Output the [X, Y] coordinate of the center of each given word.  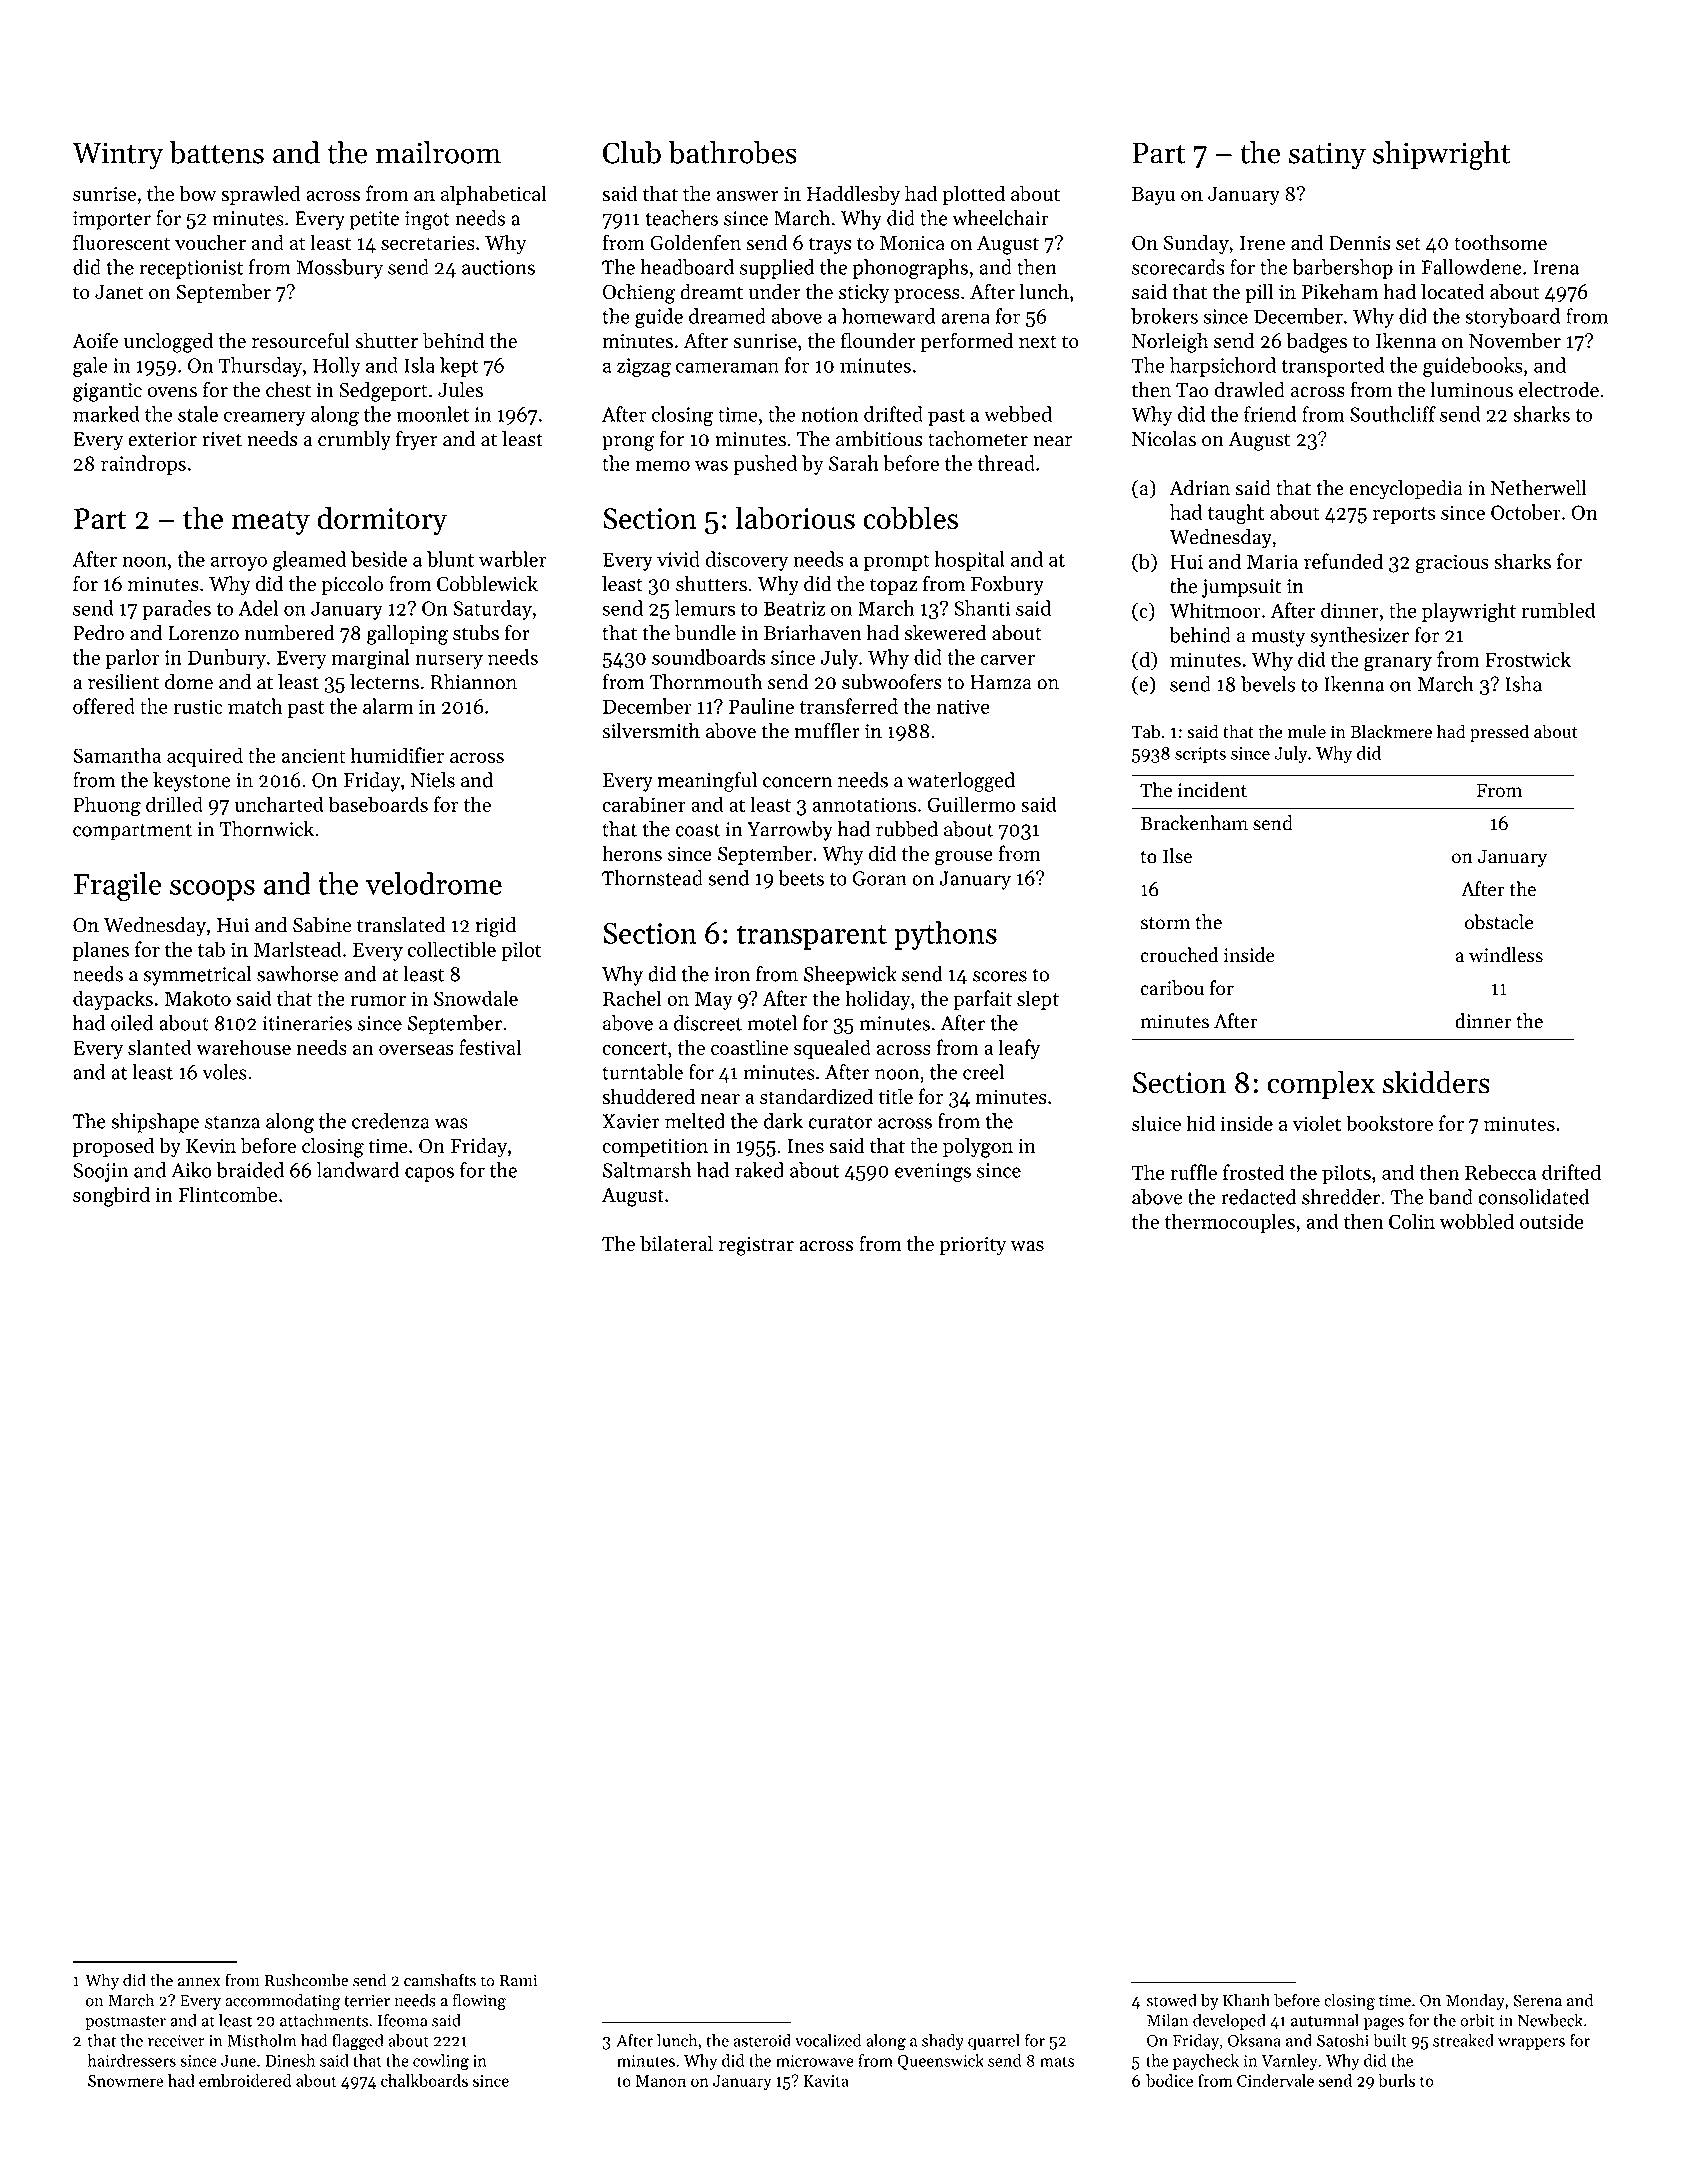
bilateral [676, 1244]
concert [634, 1048]
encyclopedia [1406, 490]
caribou [1172, 988]
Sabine [322, 925]
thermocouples [1230, 1223]
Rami [518, 1980]
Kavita [826, 2081]
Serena [1537, 2000]
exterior [162, 439]
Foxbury [1007, 586]
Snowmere [126, 2081]
